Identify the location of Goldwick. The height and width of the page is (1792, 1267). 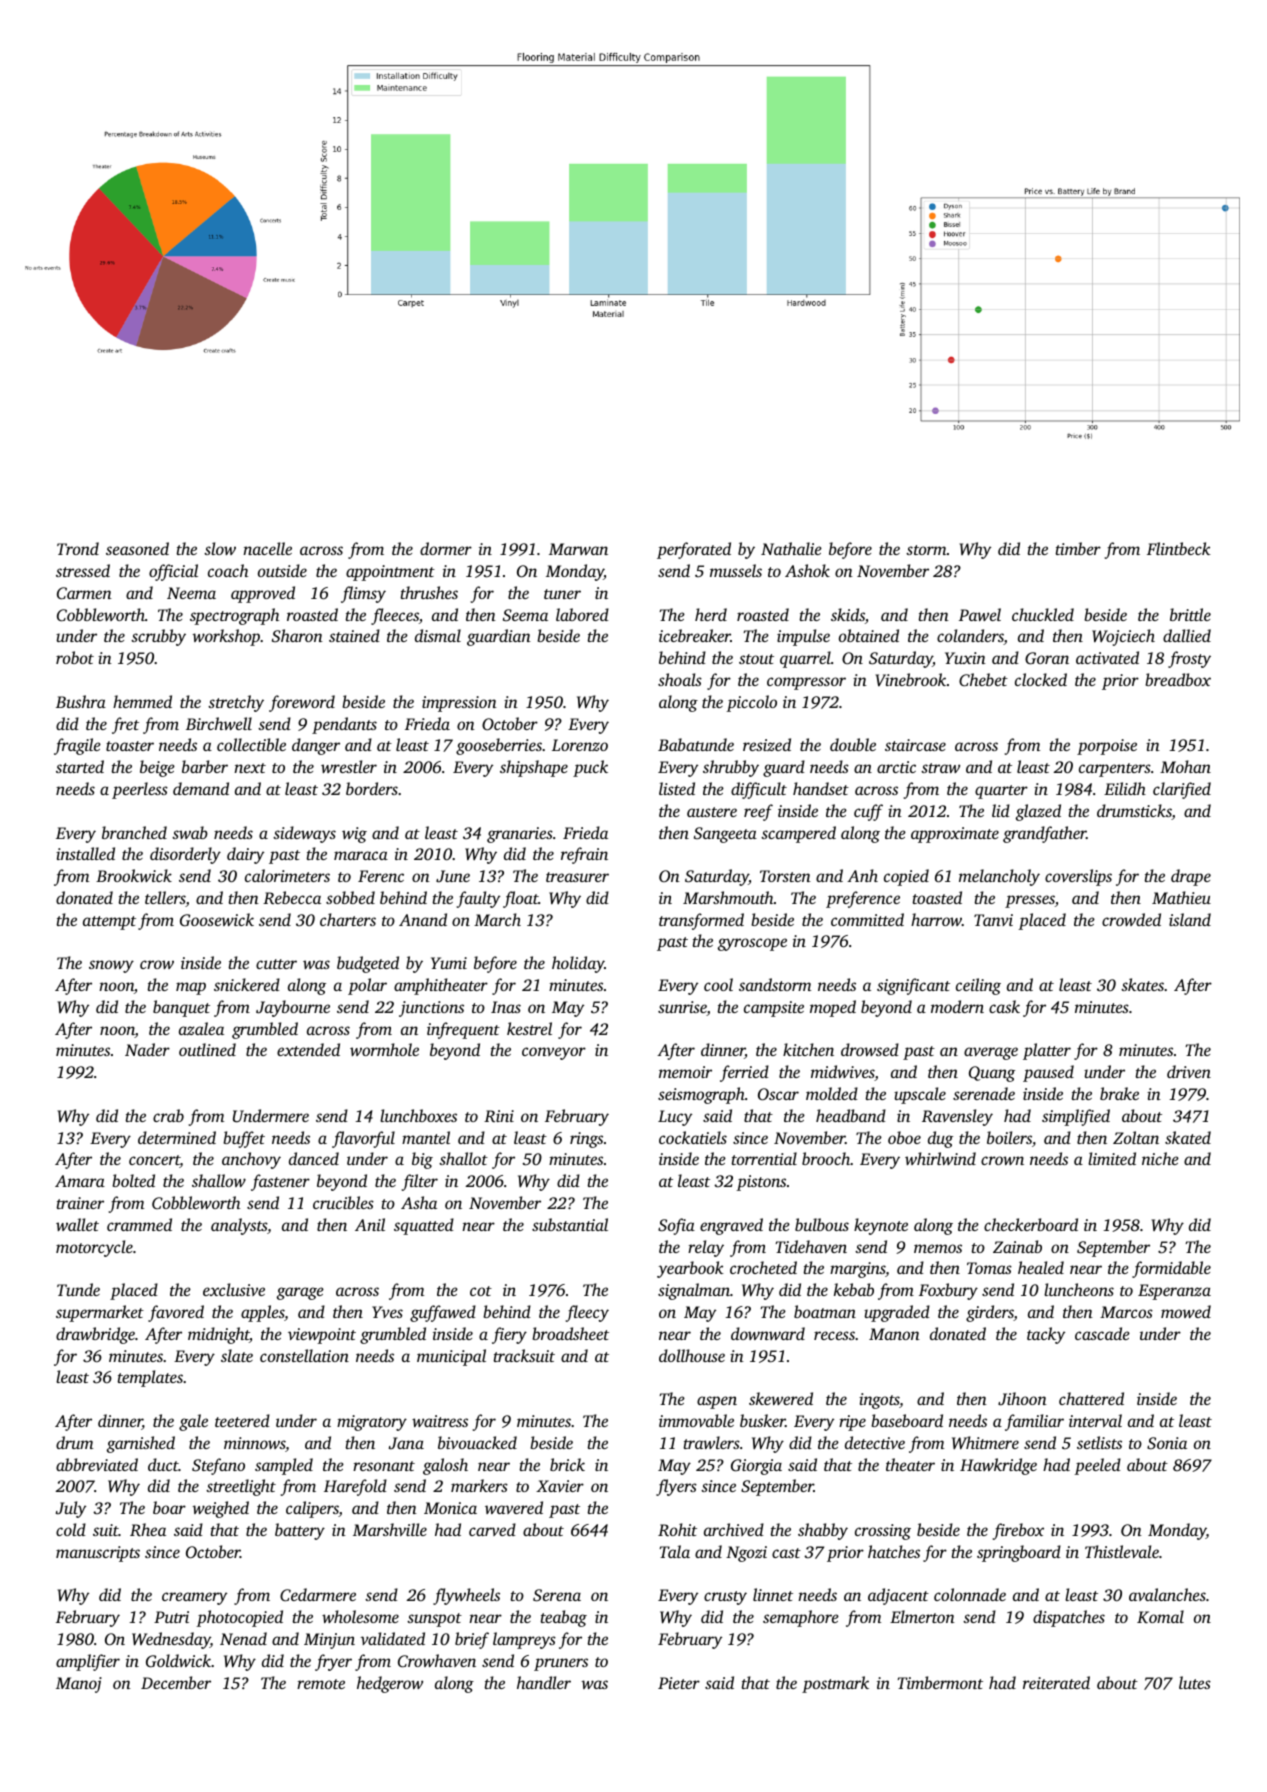
(178, 1661).
